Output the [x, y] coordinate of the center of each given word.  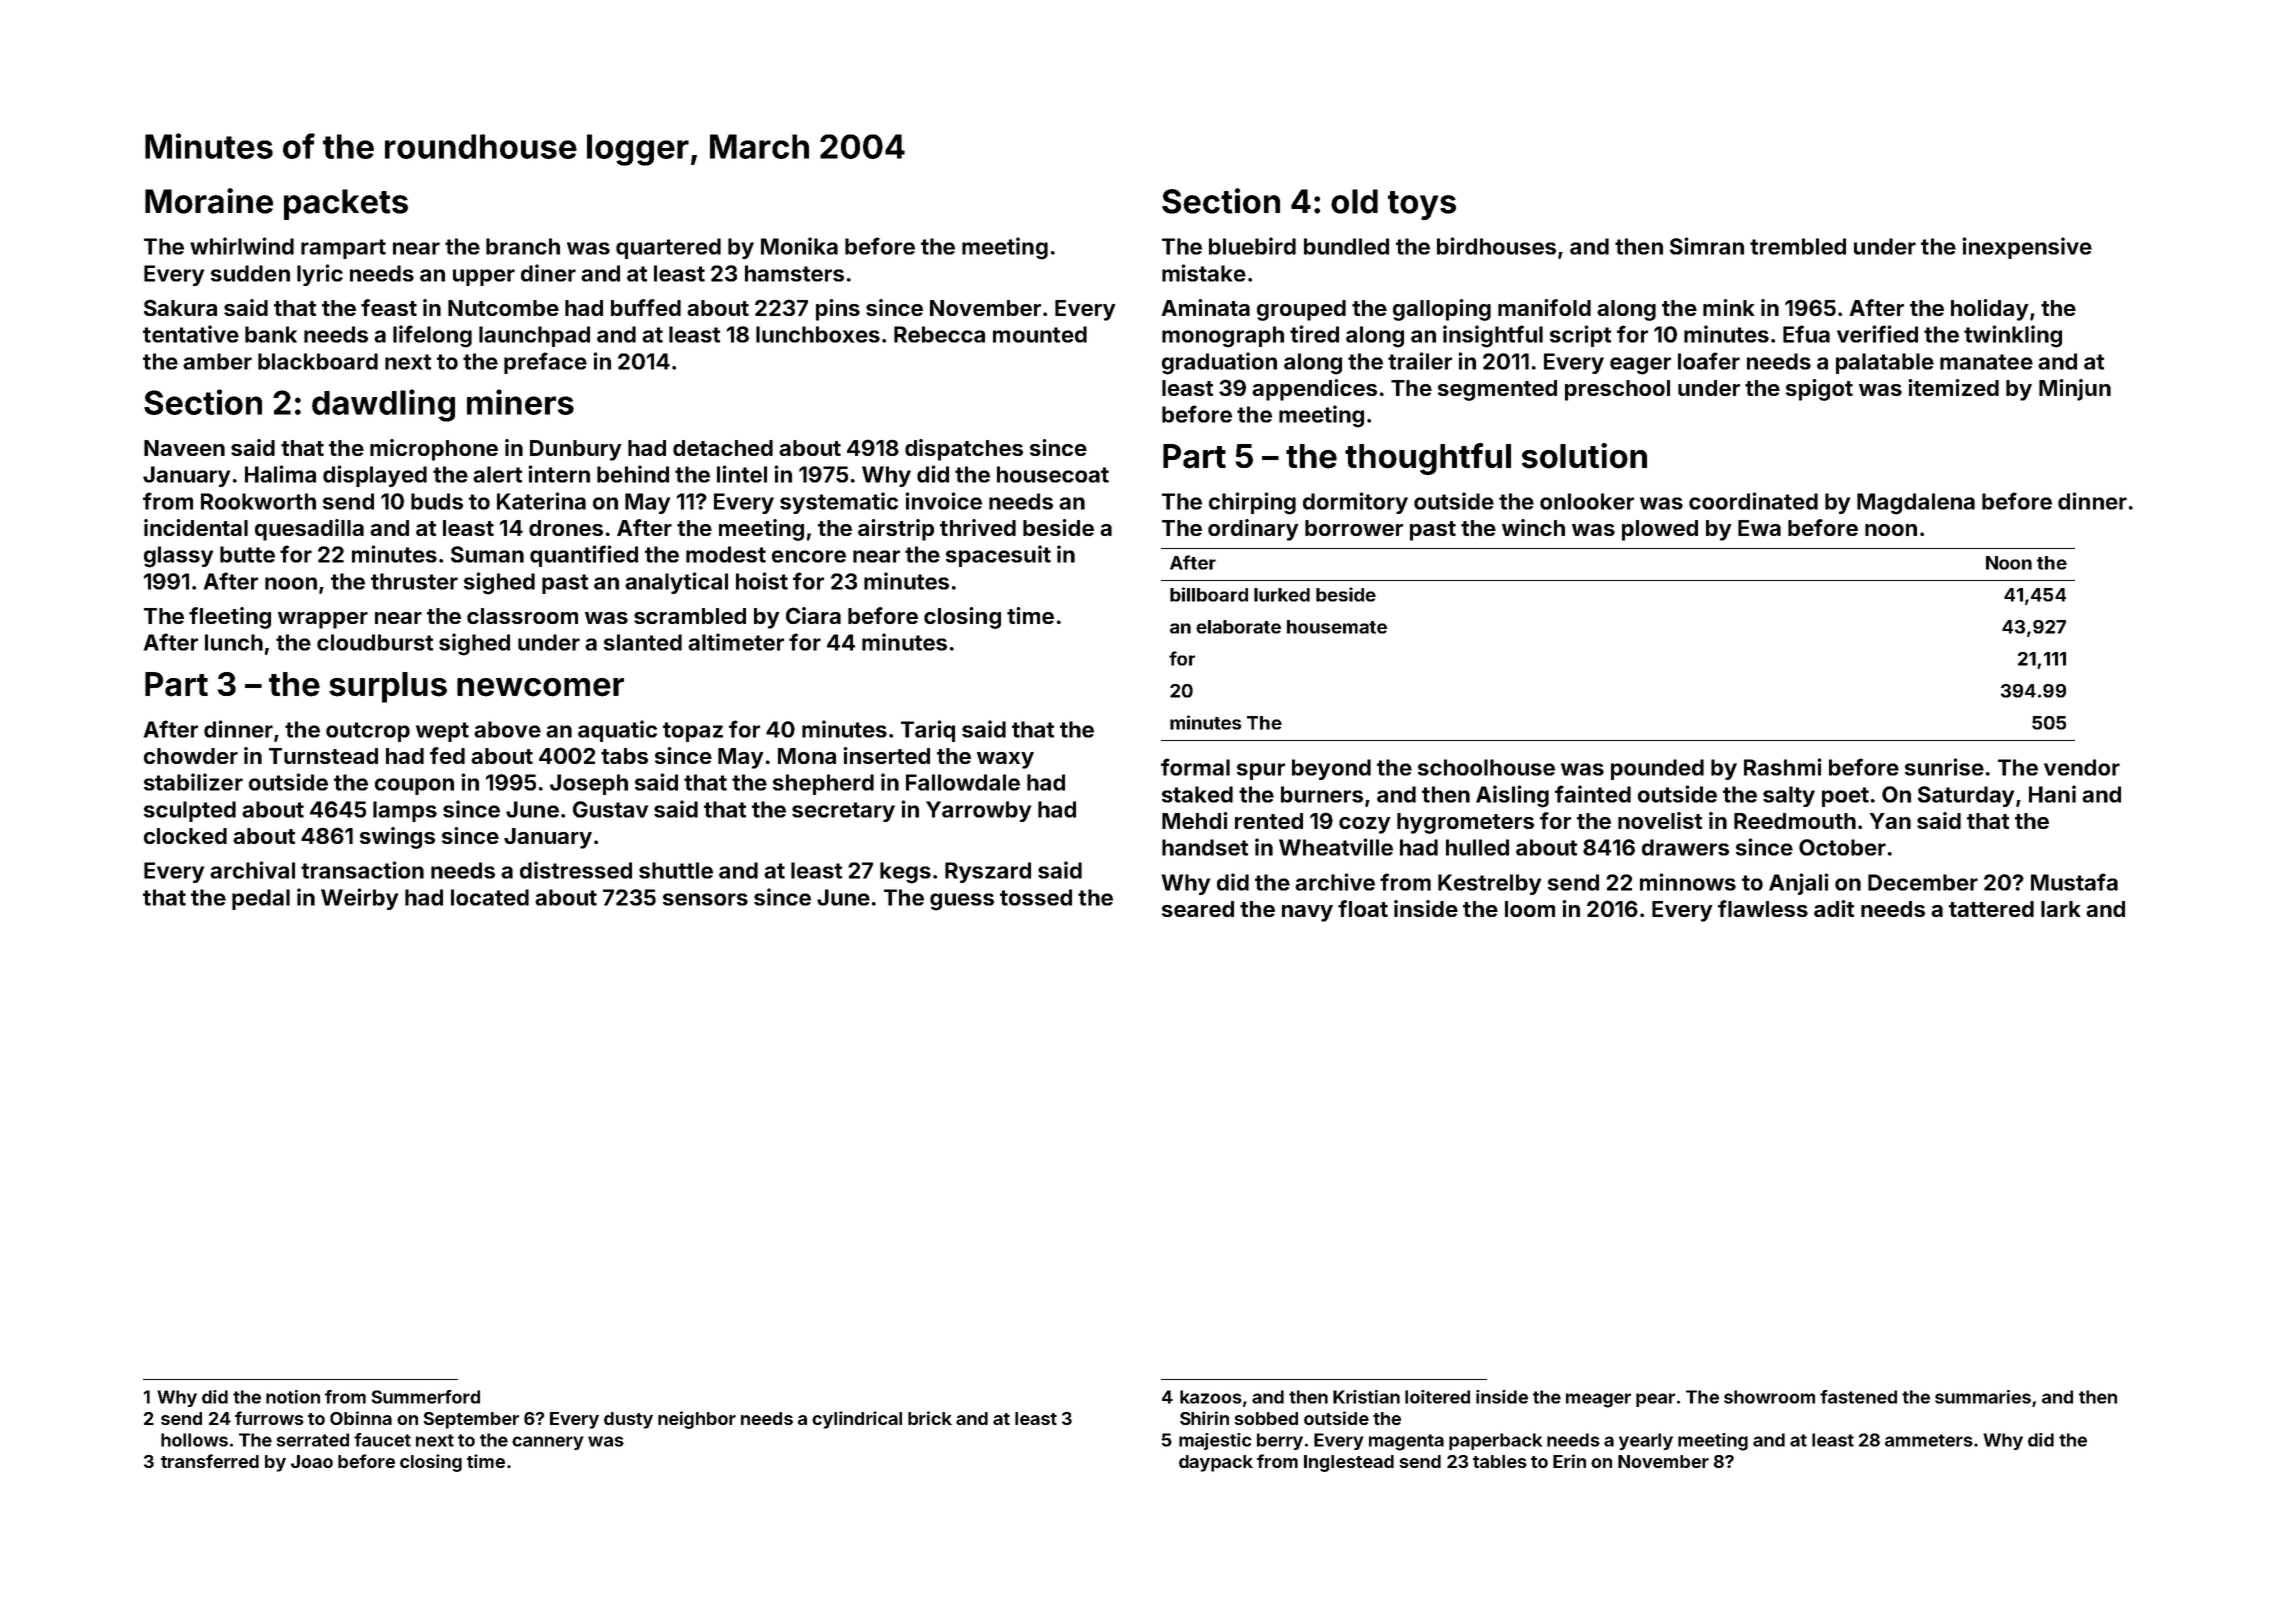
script [1580, 336]
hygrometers [1465, 823]
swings [397, 838]
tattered [1991, 909]
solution [1584, 456]
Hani [2052, 794]
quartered [668, 248]
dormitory [1355, 503]
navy [1307, 913]
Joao [312, 1461]
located [490, 897]
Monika [799, 246]
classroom [522, 616]
